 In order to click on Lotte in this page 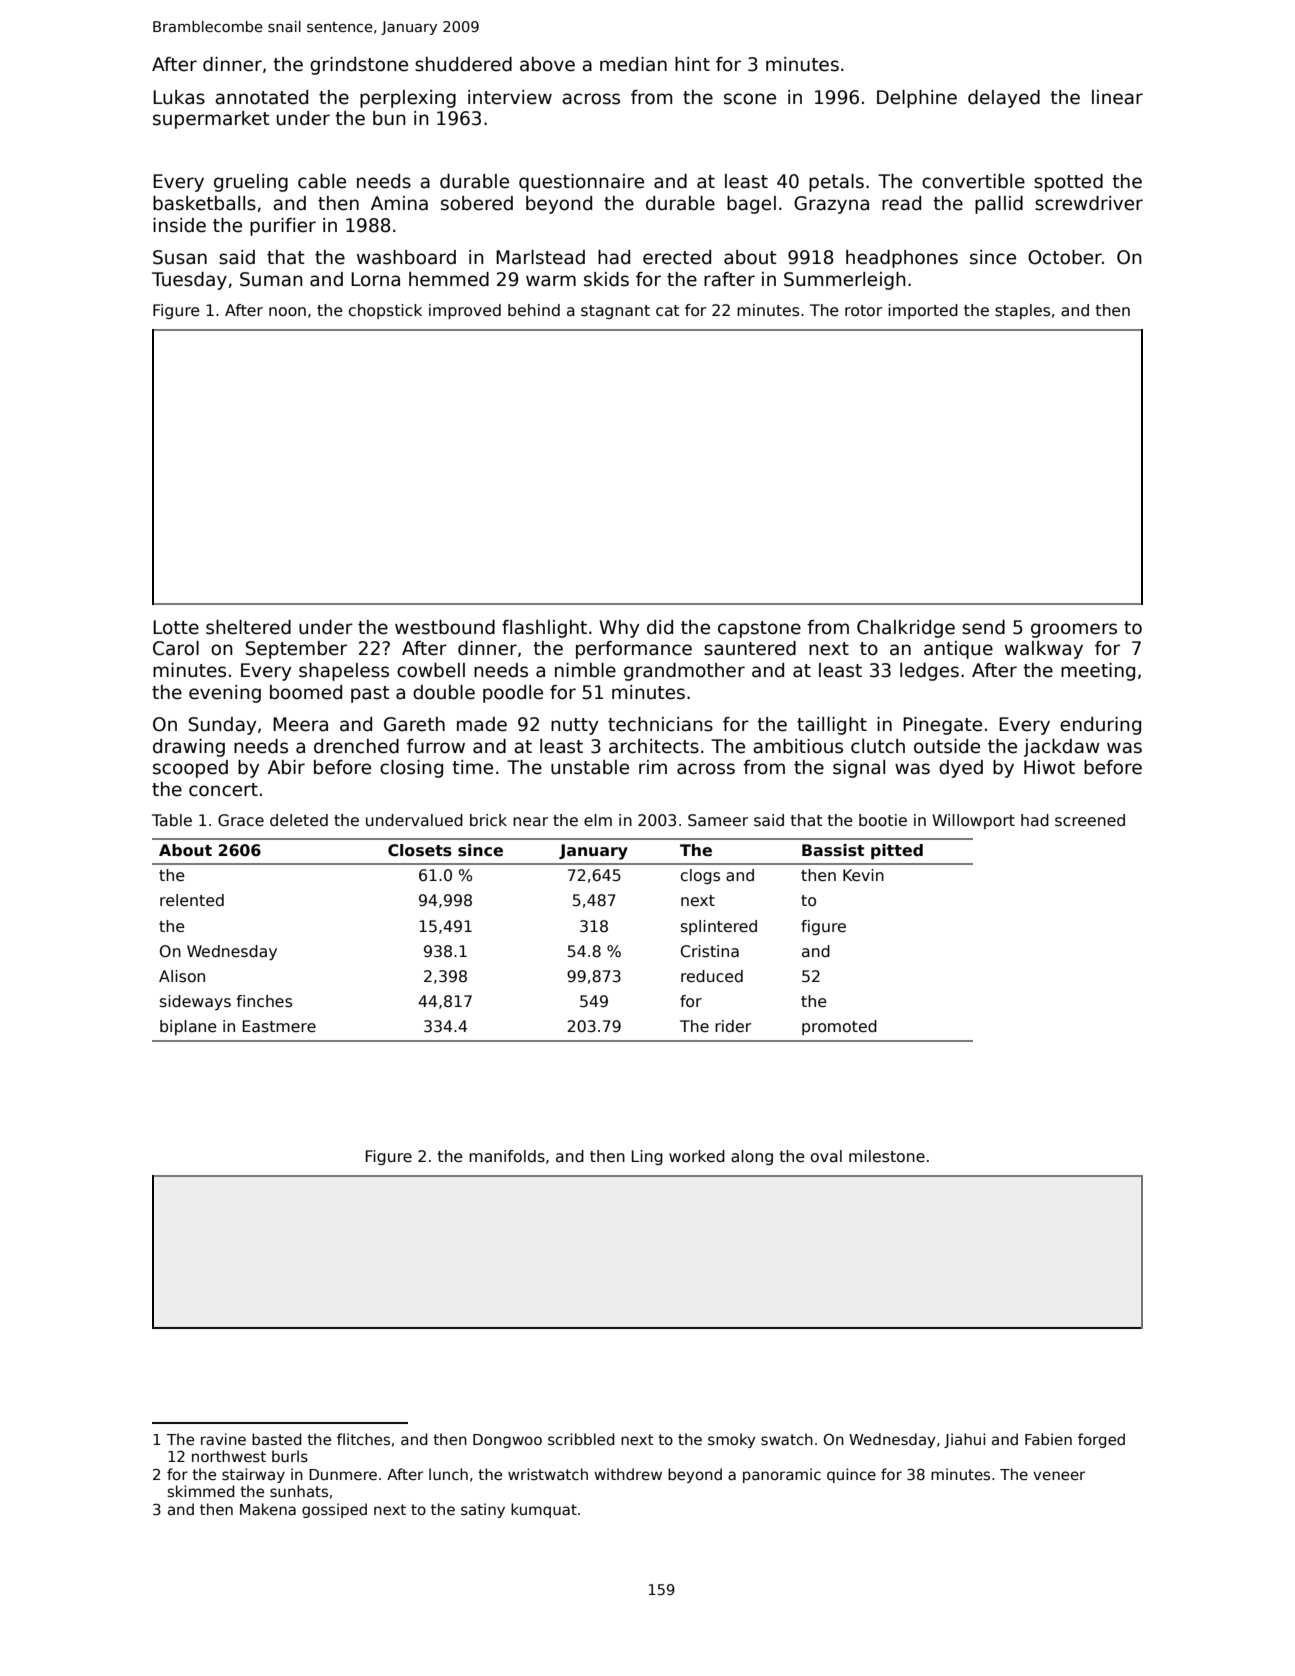, I will do `click(176, 627)`.
